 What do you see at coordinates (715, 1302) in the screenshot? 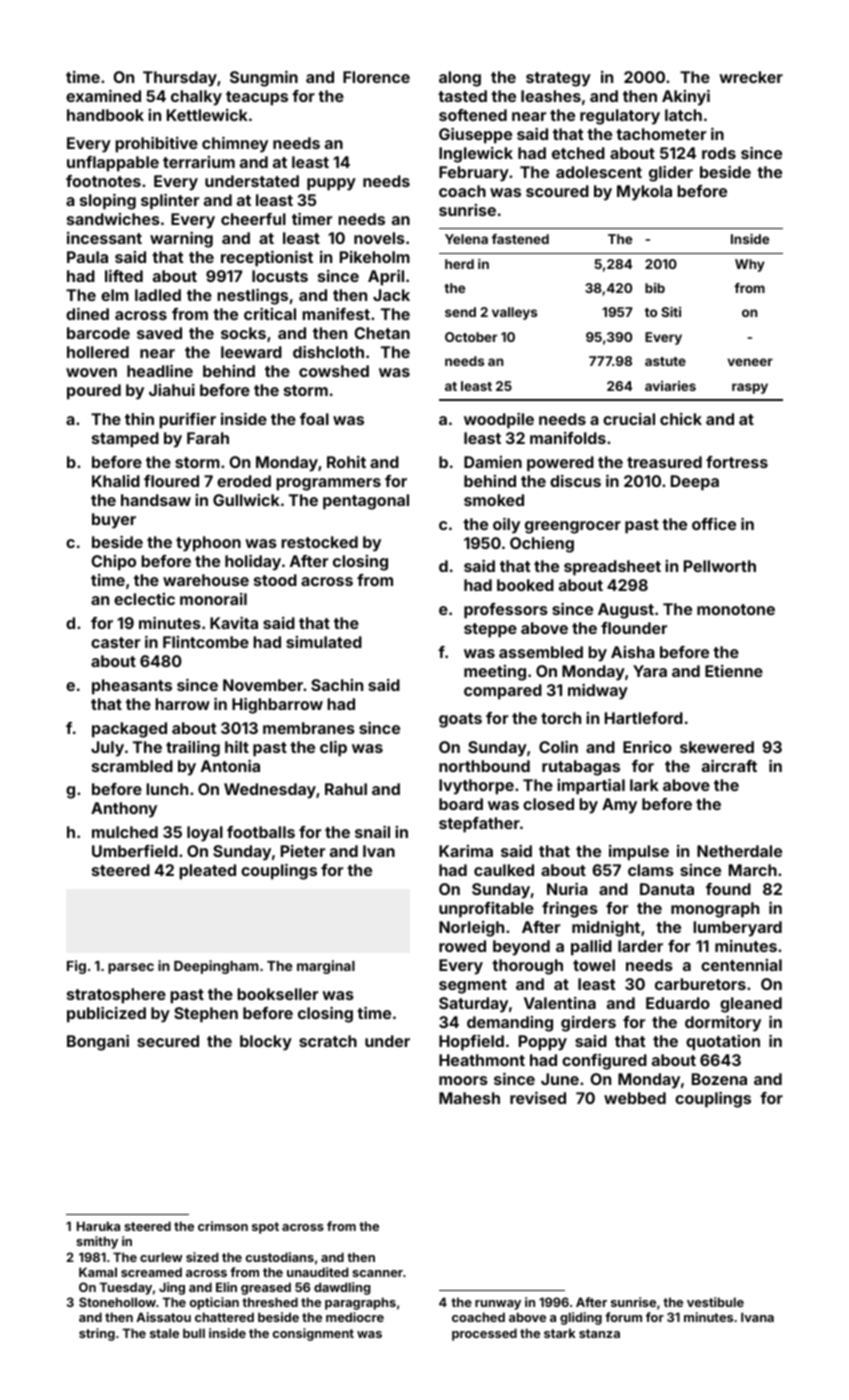
I see `vestibule` at bounding box center [715, 1302].
